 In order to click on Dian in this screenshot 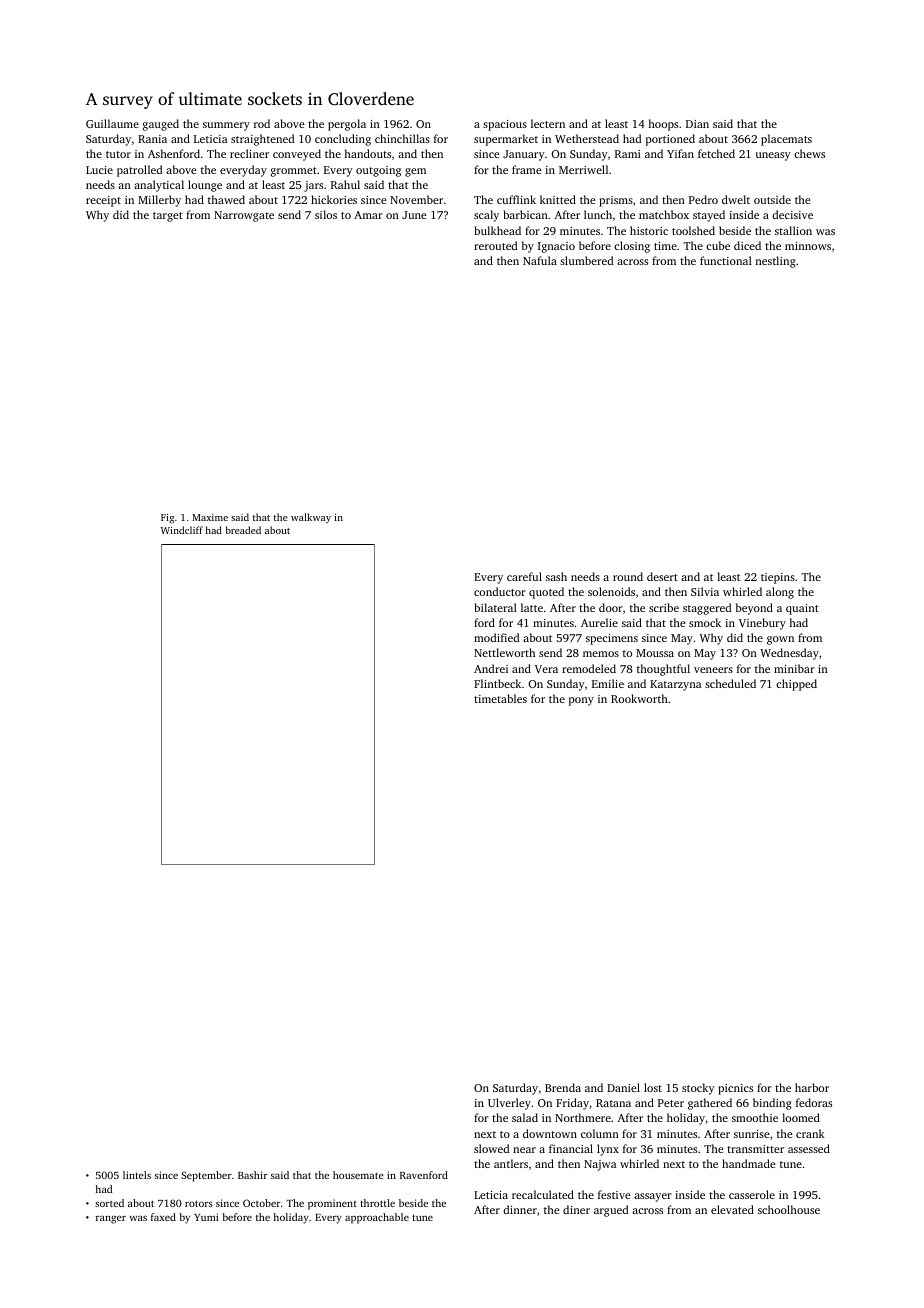, I will do `click(697, 124)`.
